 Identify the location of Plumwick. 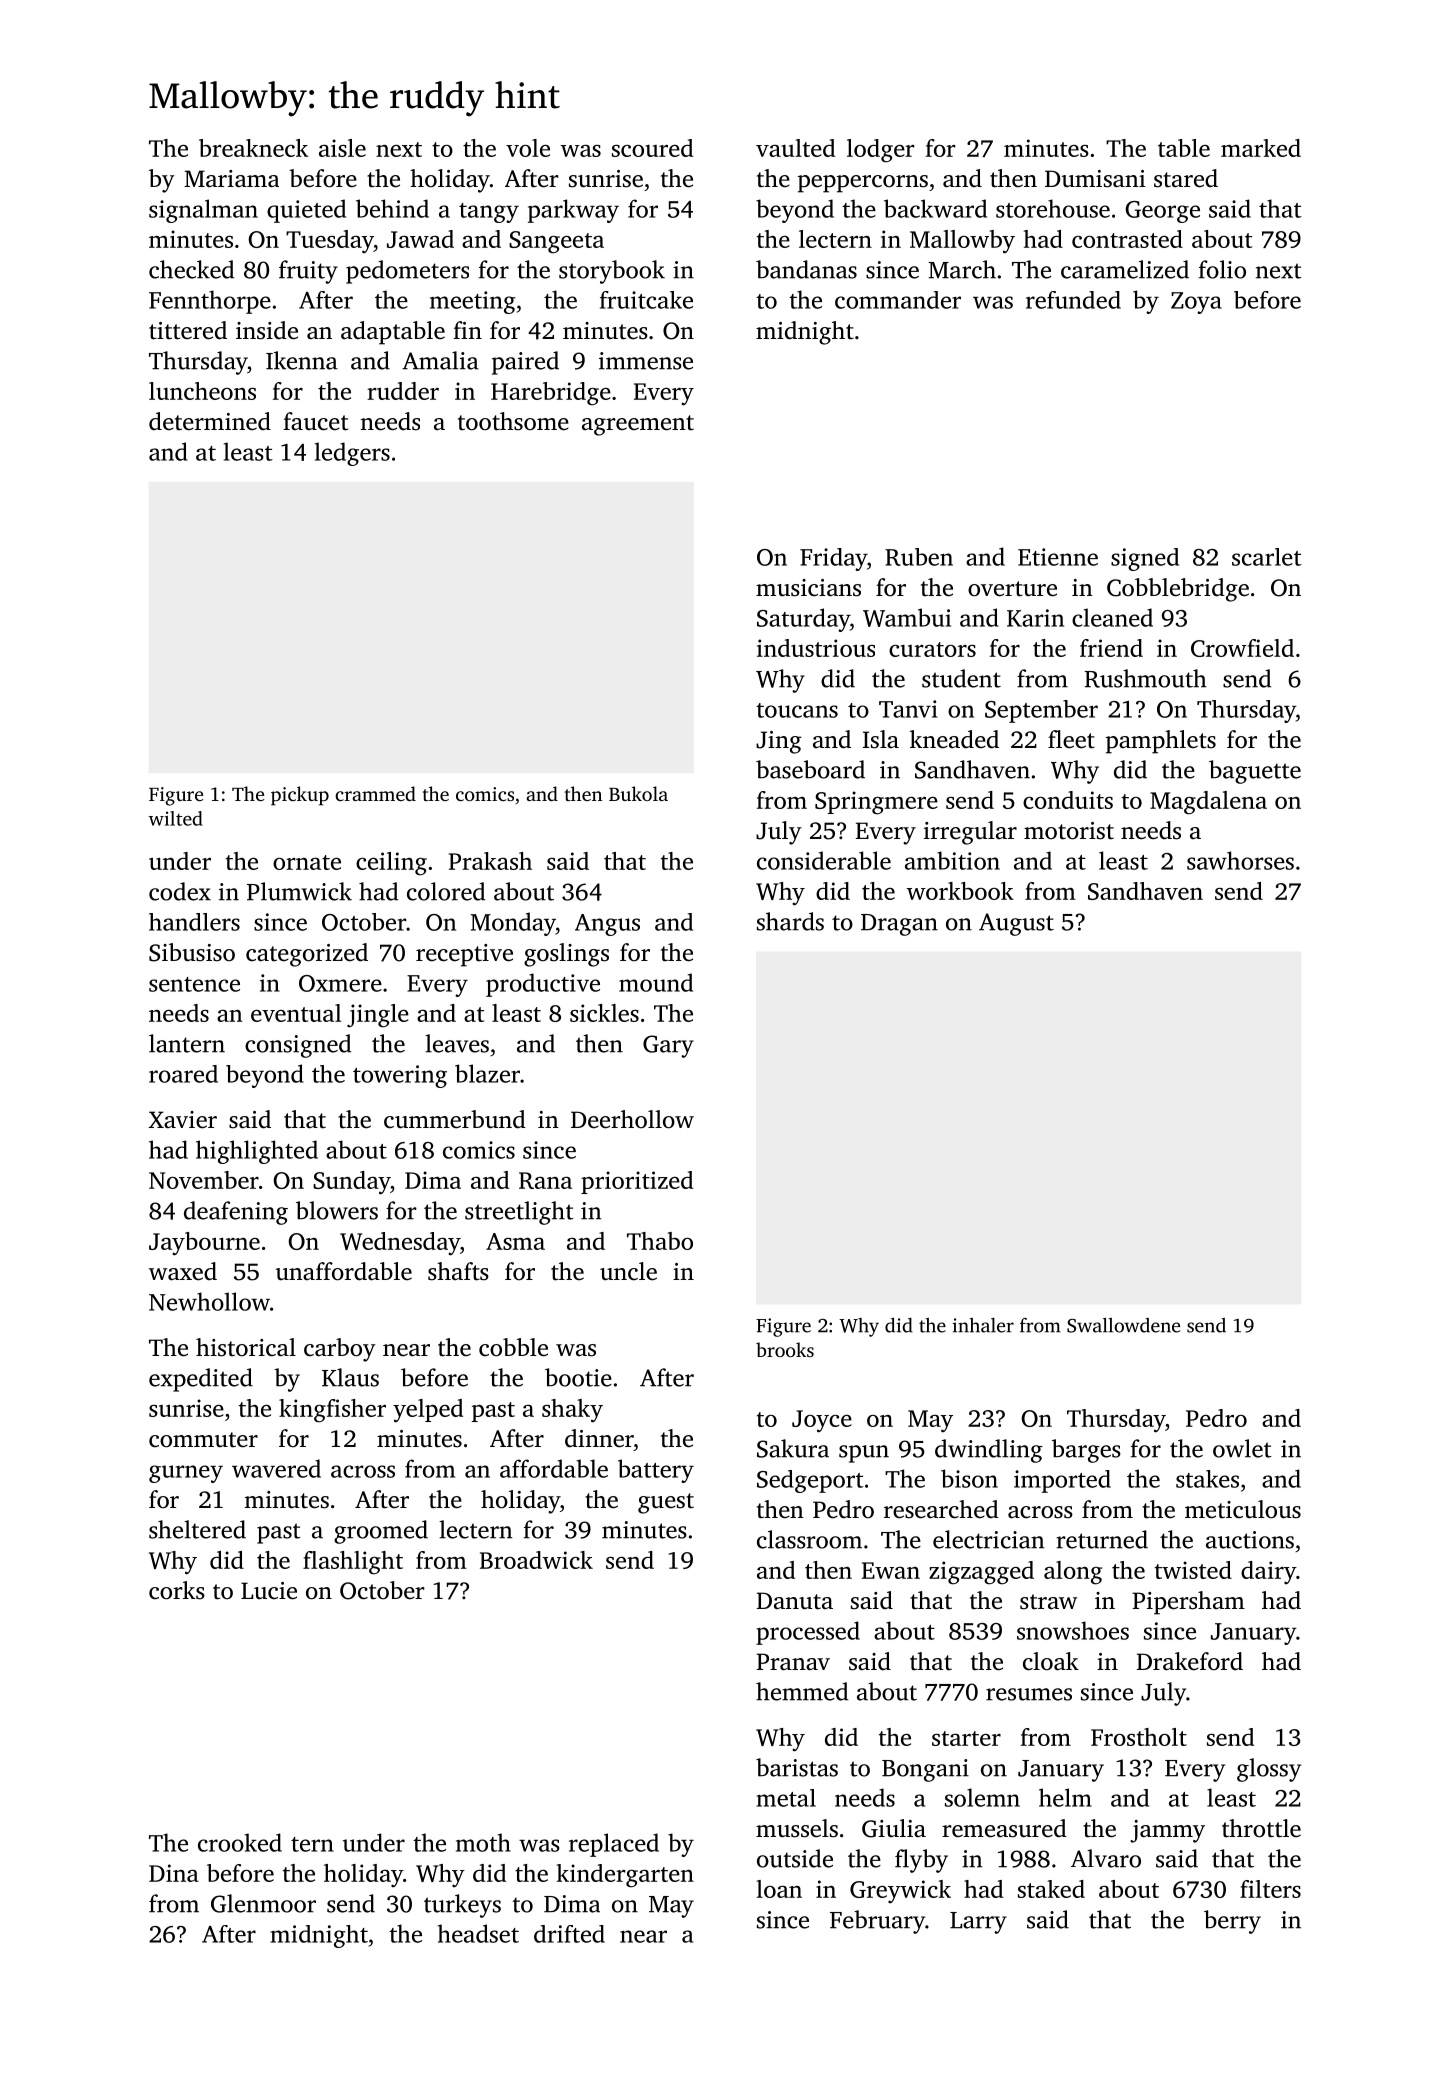
(299, 891).
